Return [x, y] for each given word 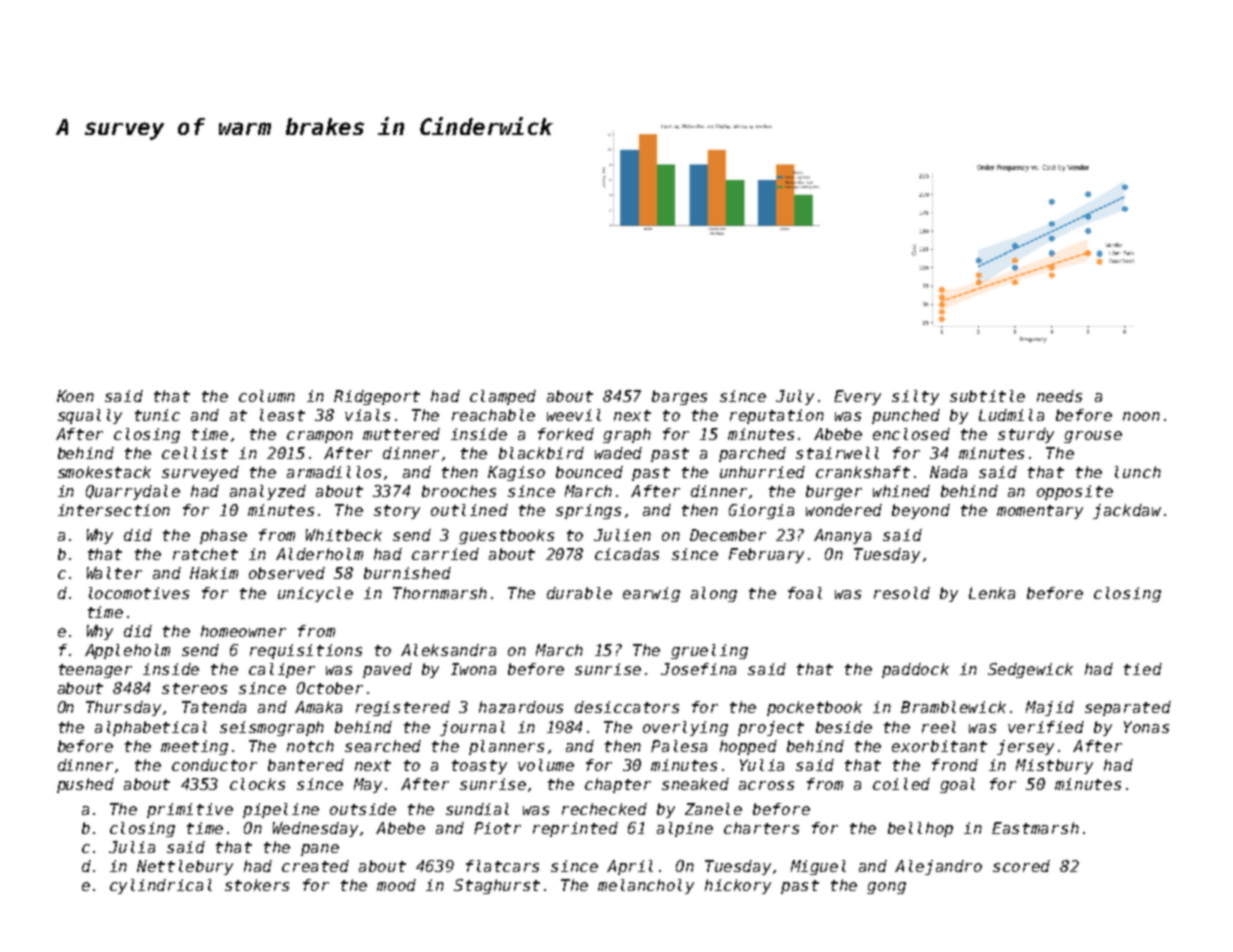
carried [445, 554]
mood [396, 885]
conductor [214, 765]
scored [1021, 866]
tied [1143, 669]
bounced [589, 472]
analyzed [268, 492]
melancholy [646, 886]
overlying [685, 728]
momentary [1040, 512]
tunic [157, 415]
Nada [948, 472]
